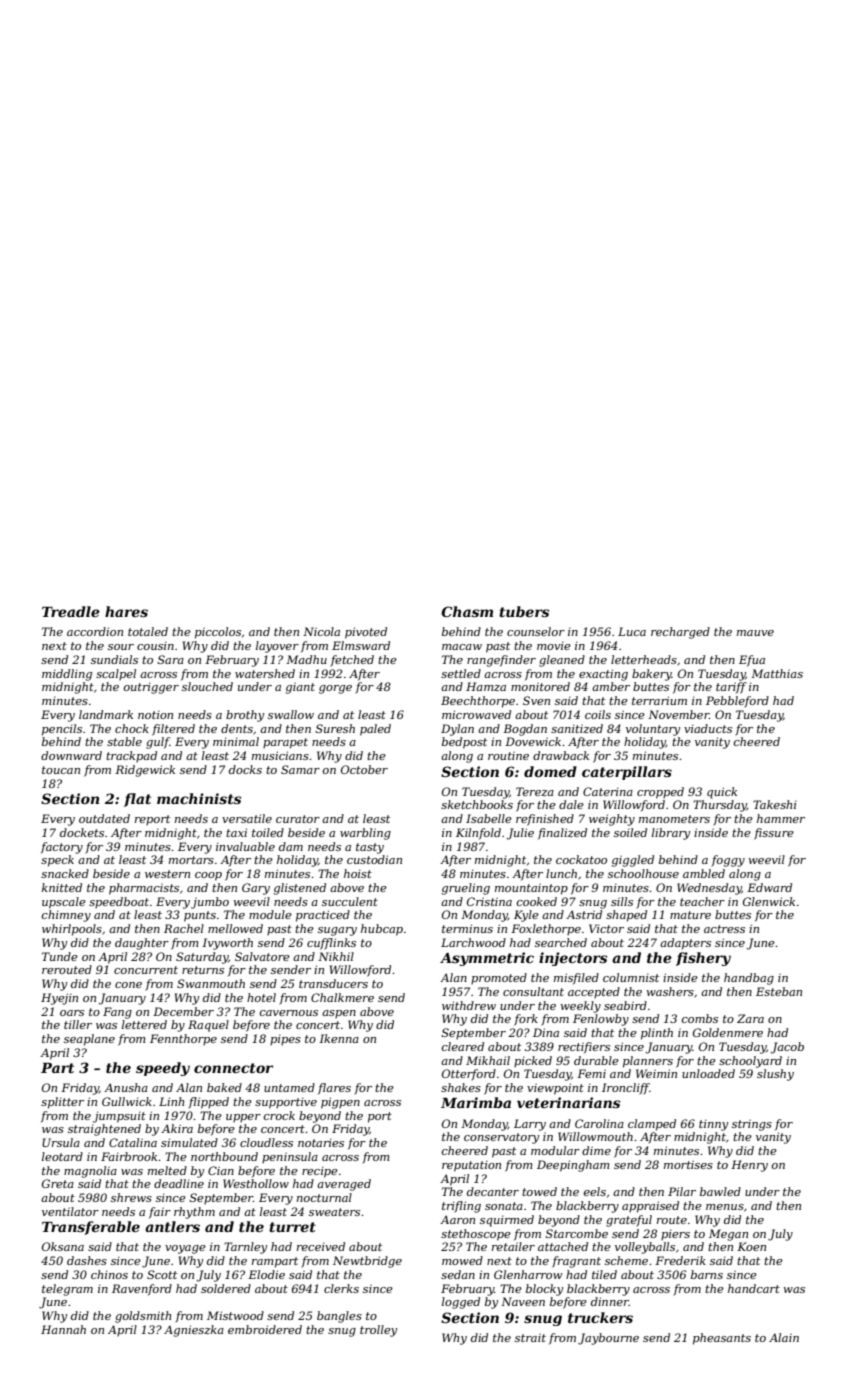 The width and height of the screenshot is (849, 1400). Describe the element at coordinates (530, 1337) in the screenshot. I see `strait` at that location.
